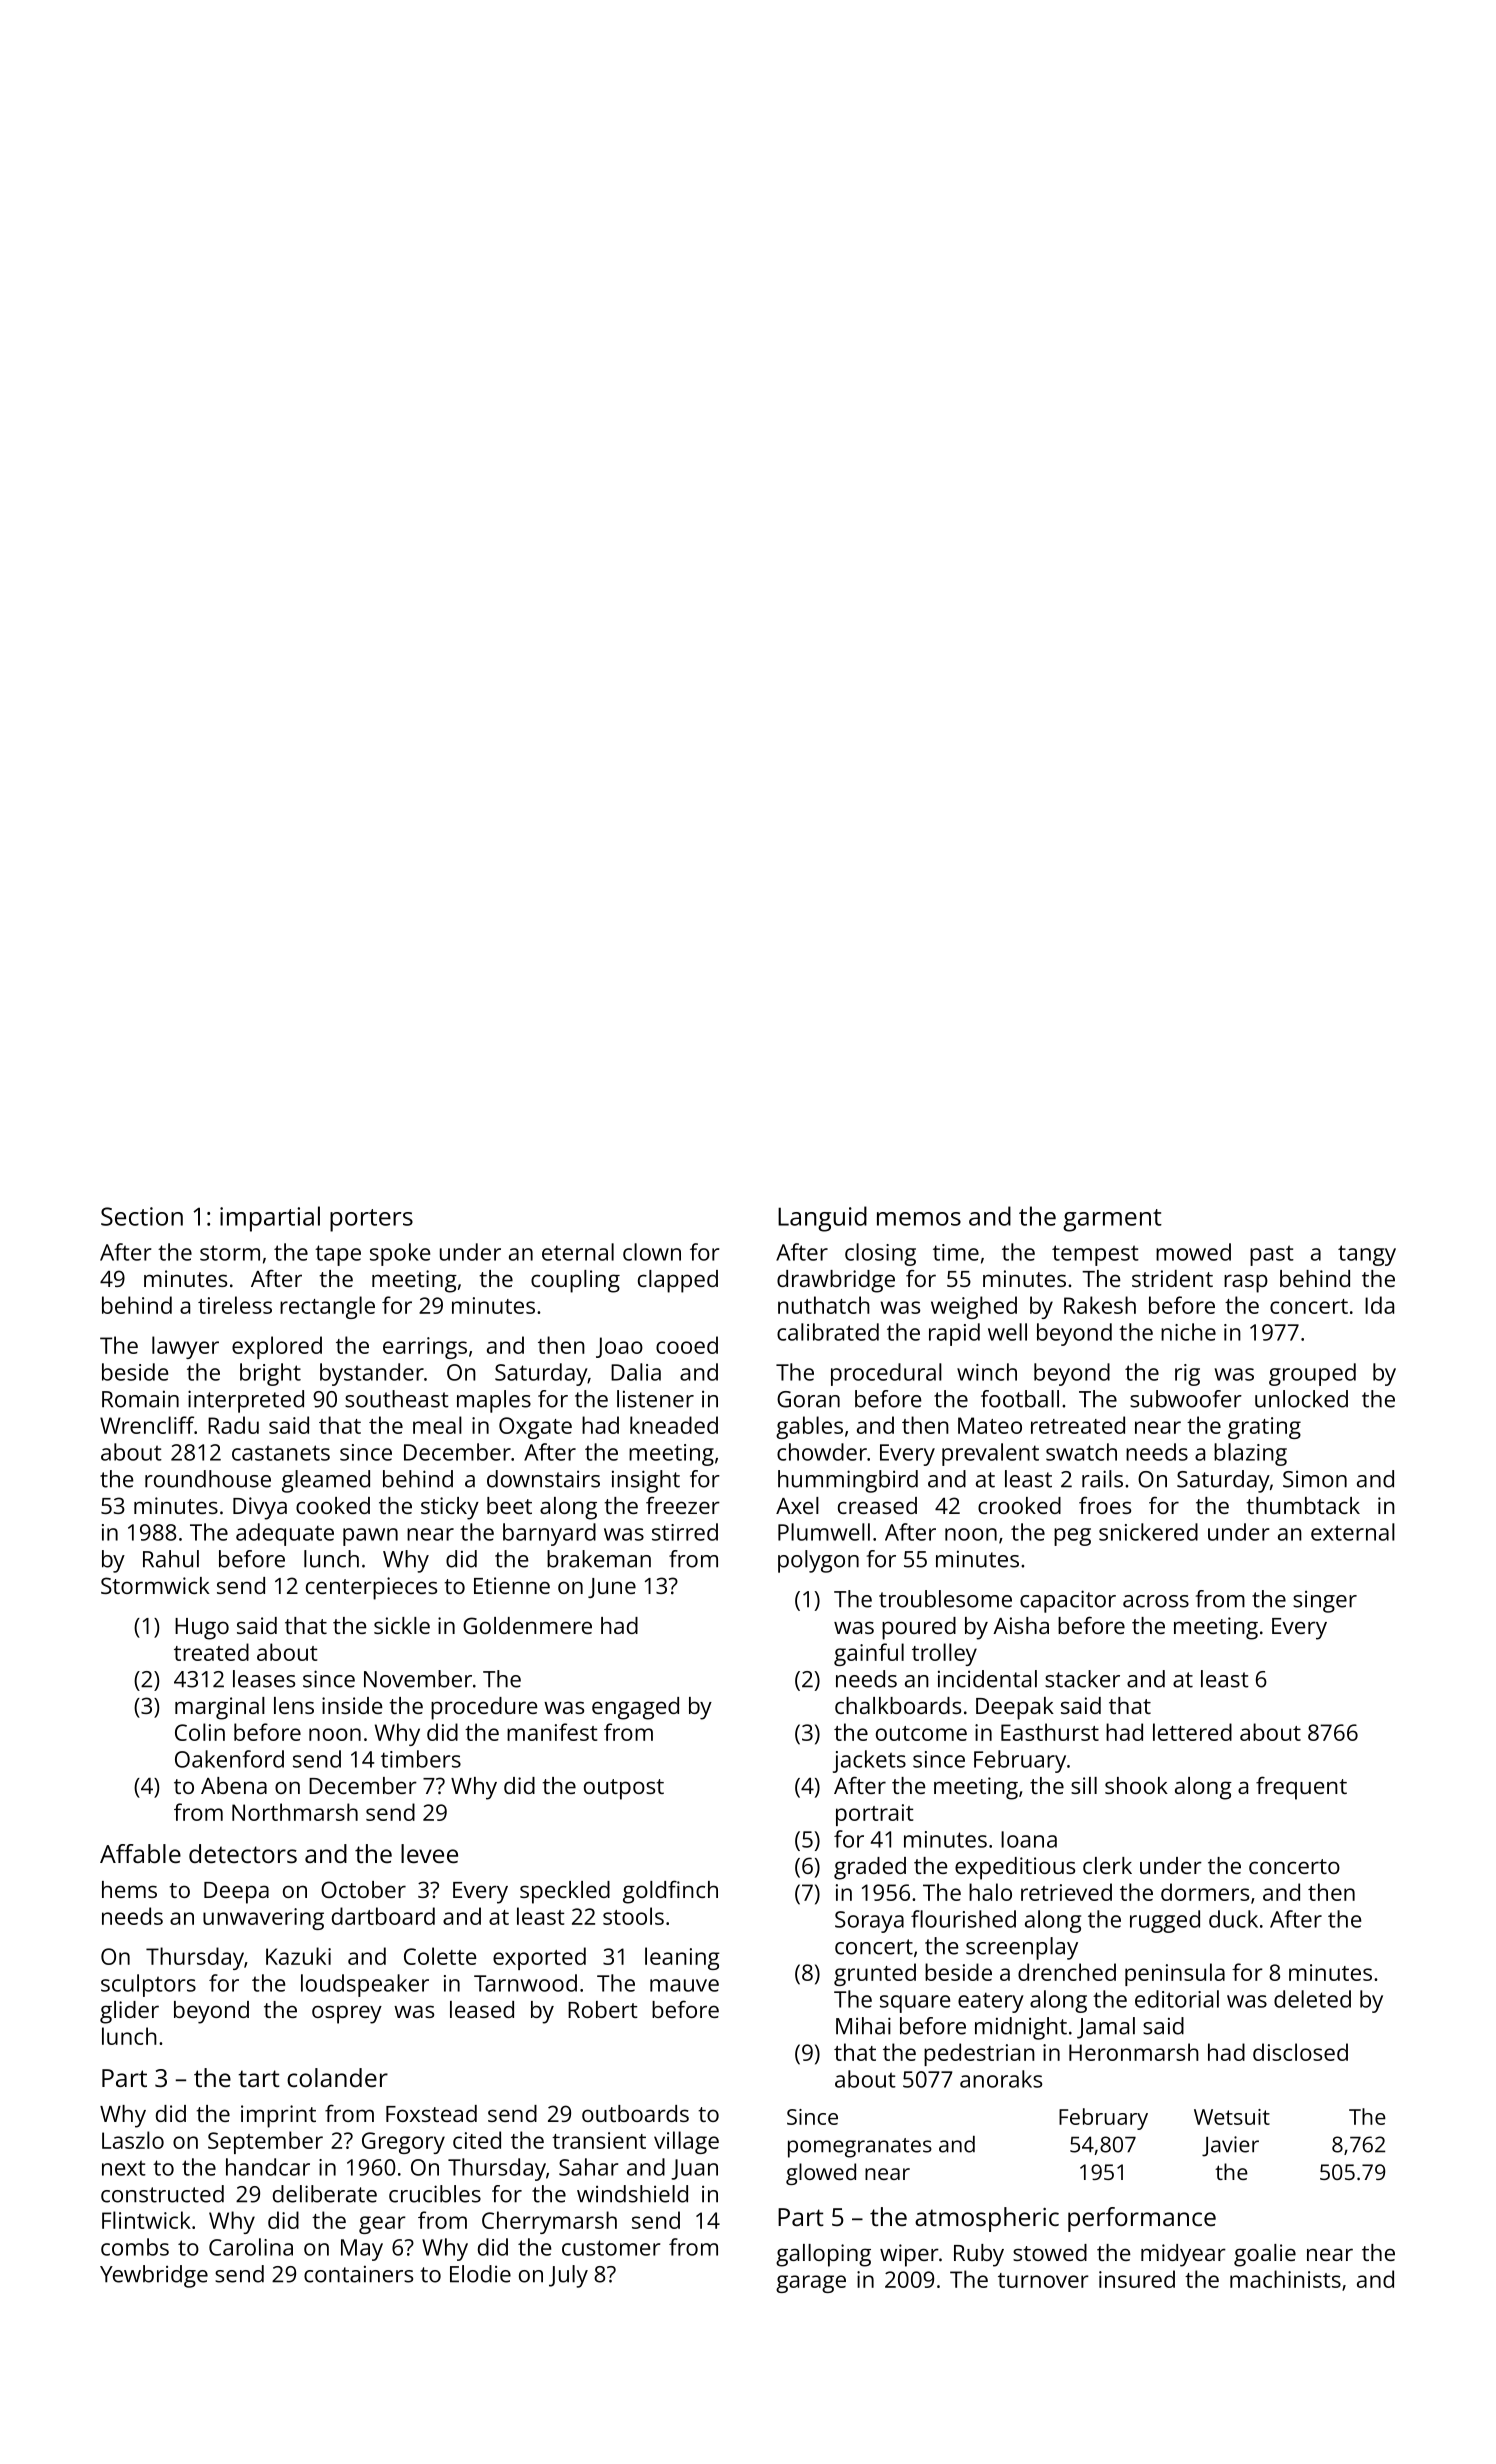 The width and height of the screenshot is (1496, 2464). Describe the element at coordinates (435, 2194) in the screenshot. I see `crucibles` at that location.
